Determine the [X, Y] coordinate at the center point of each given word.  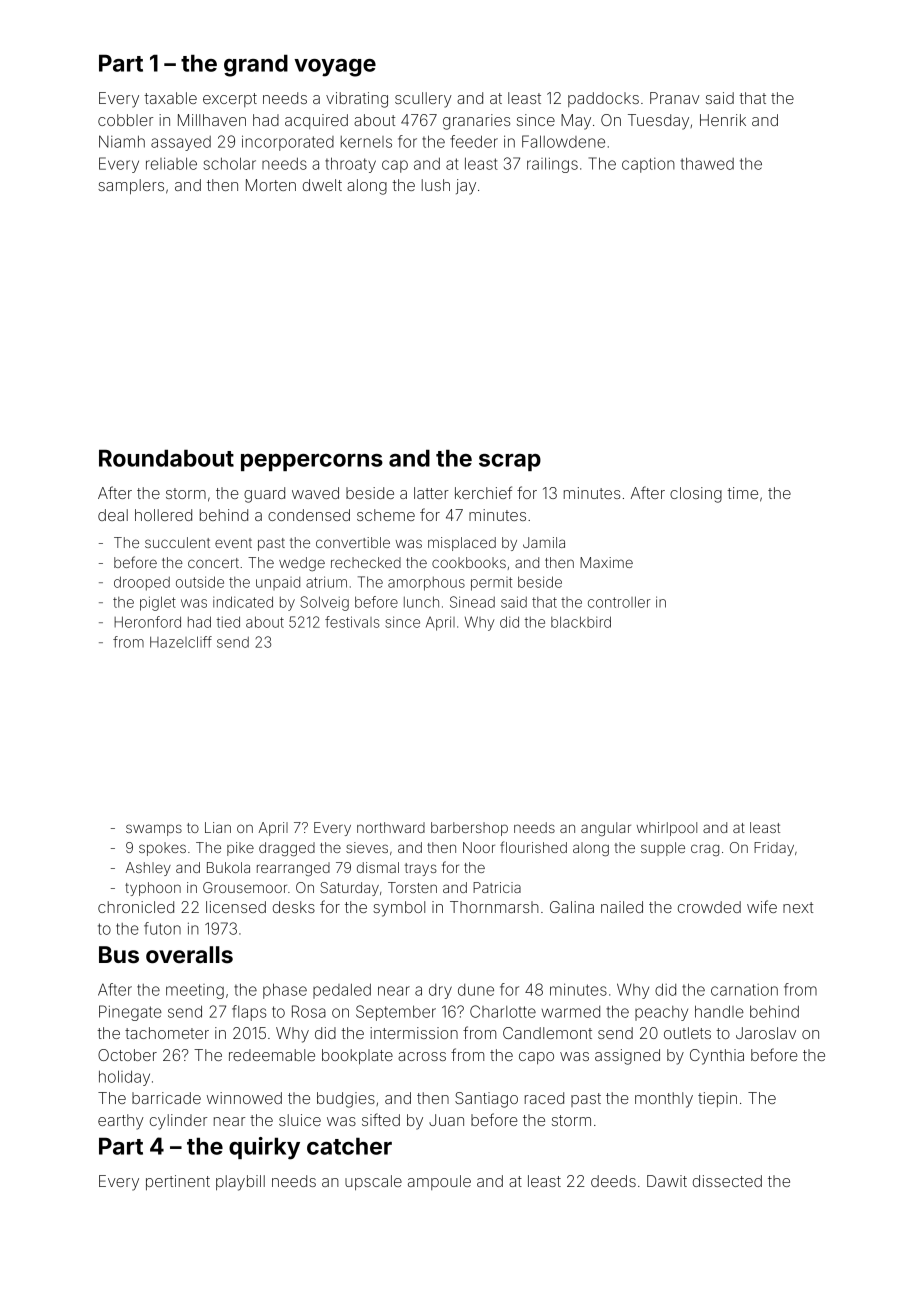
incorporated [288, 143]
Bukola [228, 867]
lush [436, 185]
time [742, 493]
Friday [774, 849]
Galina [572, 907]
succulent [177, 542]
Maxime [606, 562]
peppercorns [312, 462]
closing [696, 495]
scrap [510, 462]
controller [619, 602]
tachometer [167, 1033]
